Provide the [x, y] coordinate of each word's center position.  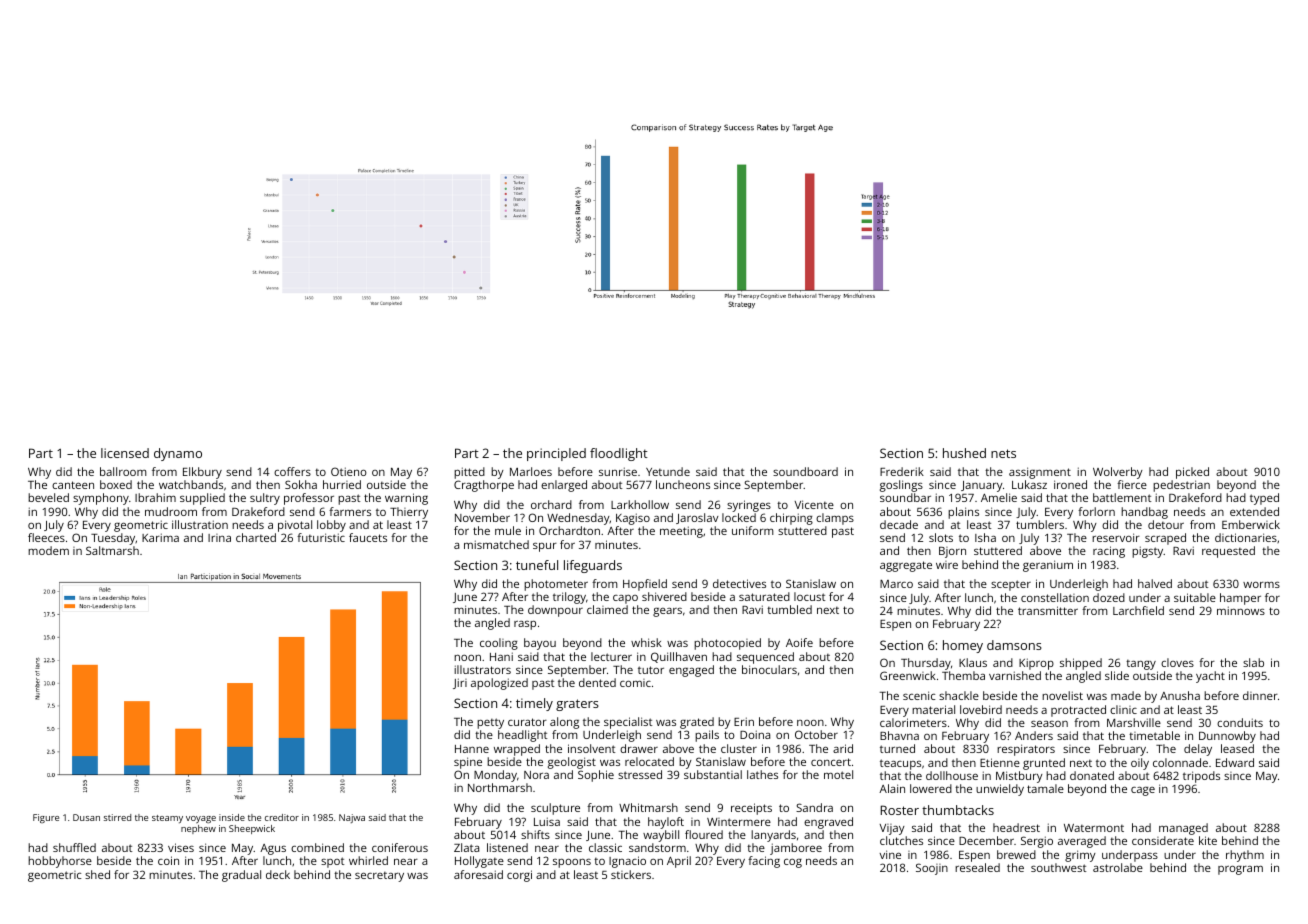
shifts [535, 834]
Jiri [460, 683]
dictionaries [1246, 537]
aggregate [906, 566]
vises [181, 847]
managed [1183, 829]
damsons [1014, 645]
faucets [368, 537]
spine [468, 763]
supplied [202, 499]
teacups [900, 764]
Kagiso [633, 519]
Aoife [799, 642]
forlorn [1096, 511]
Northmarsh [500, 787]
